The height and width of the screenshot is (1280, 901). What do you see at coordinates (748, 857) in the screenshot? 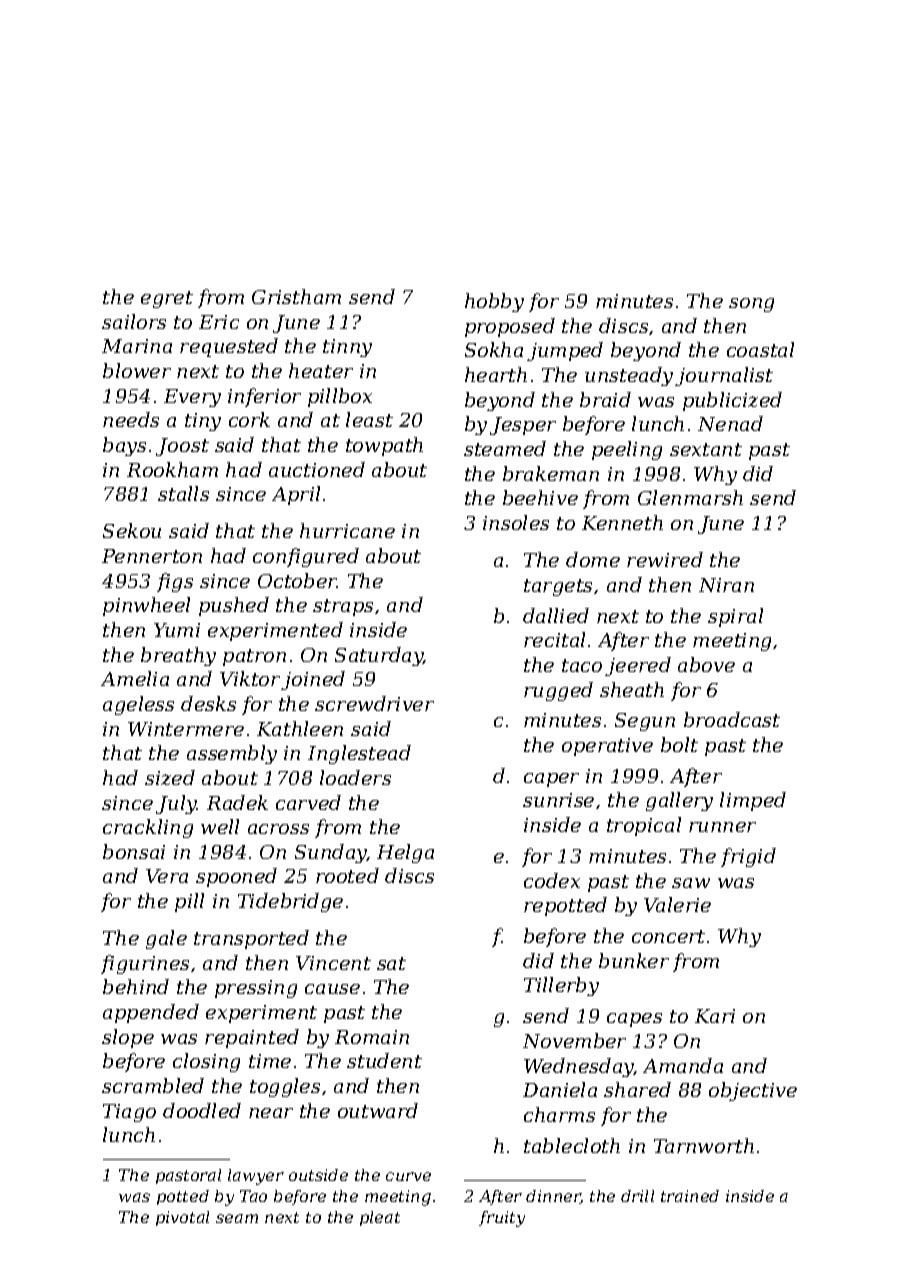
I see `frigid` at bounding box center [748, 857].
